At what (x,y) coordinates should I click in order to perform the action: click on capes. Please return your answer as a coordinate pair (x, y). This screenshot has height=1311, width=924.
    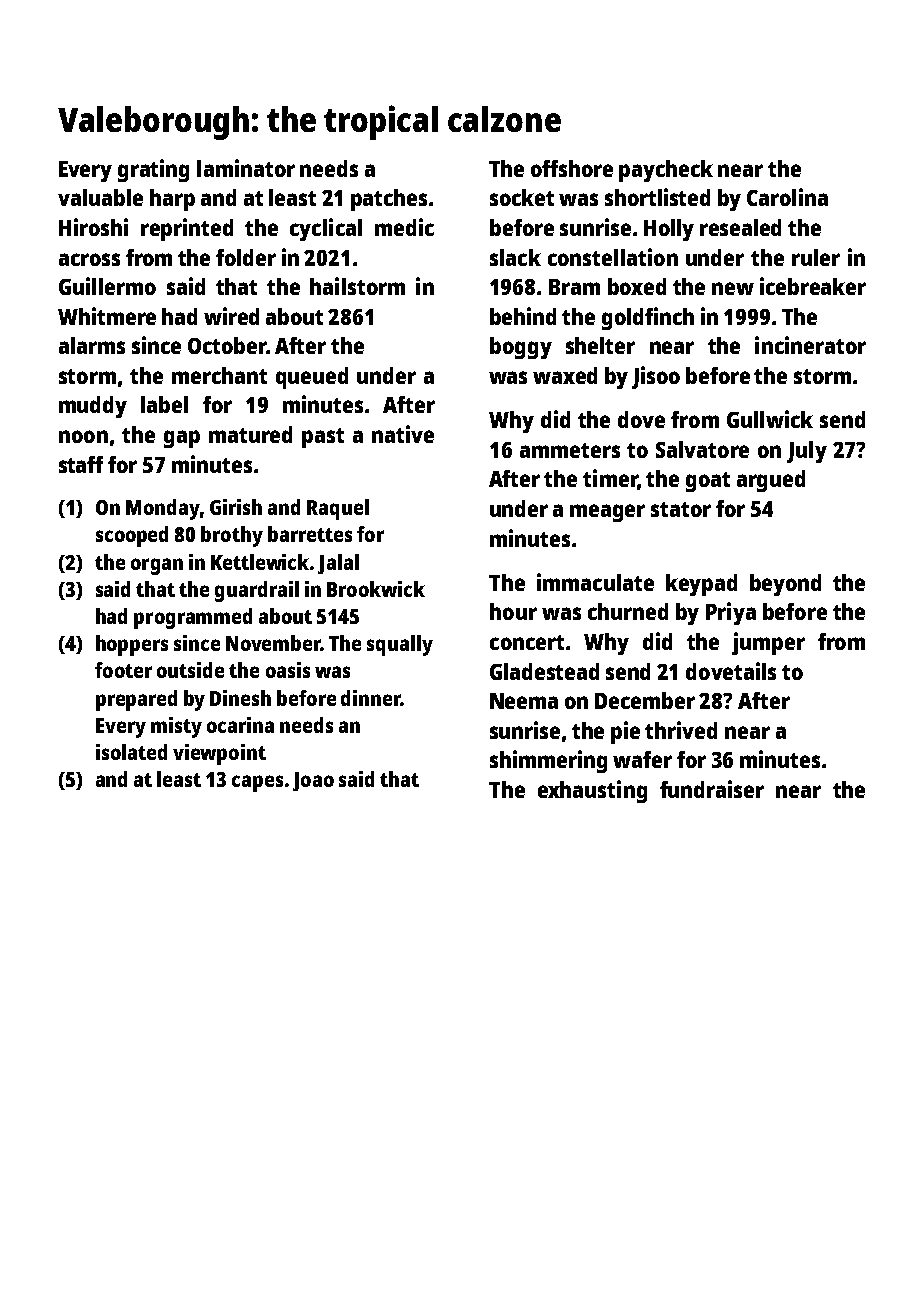
    Looking at the image, I should click on (257, 783).
